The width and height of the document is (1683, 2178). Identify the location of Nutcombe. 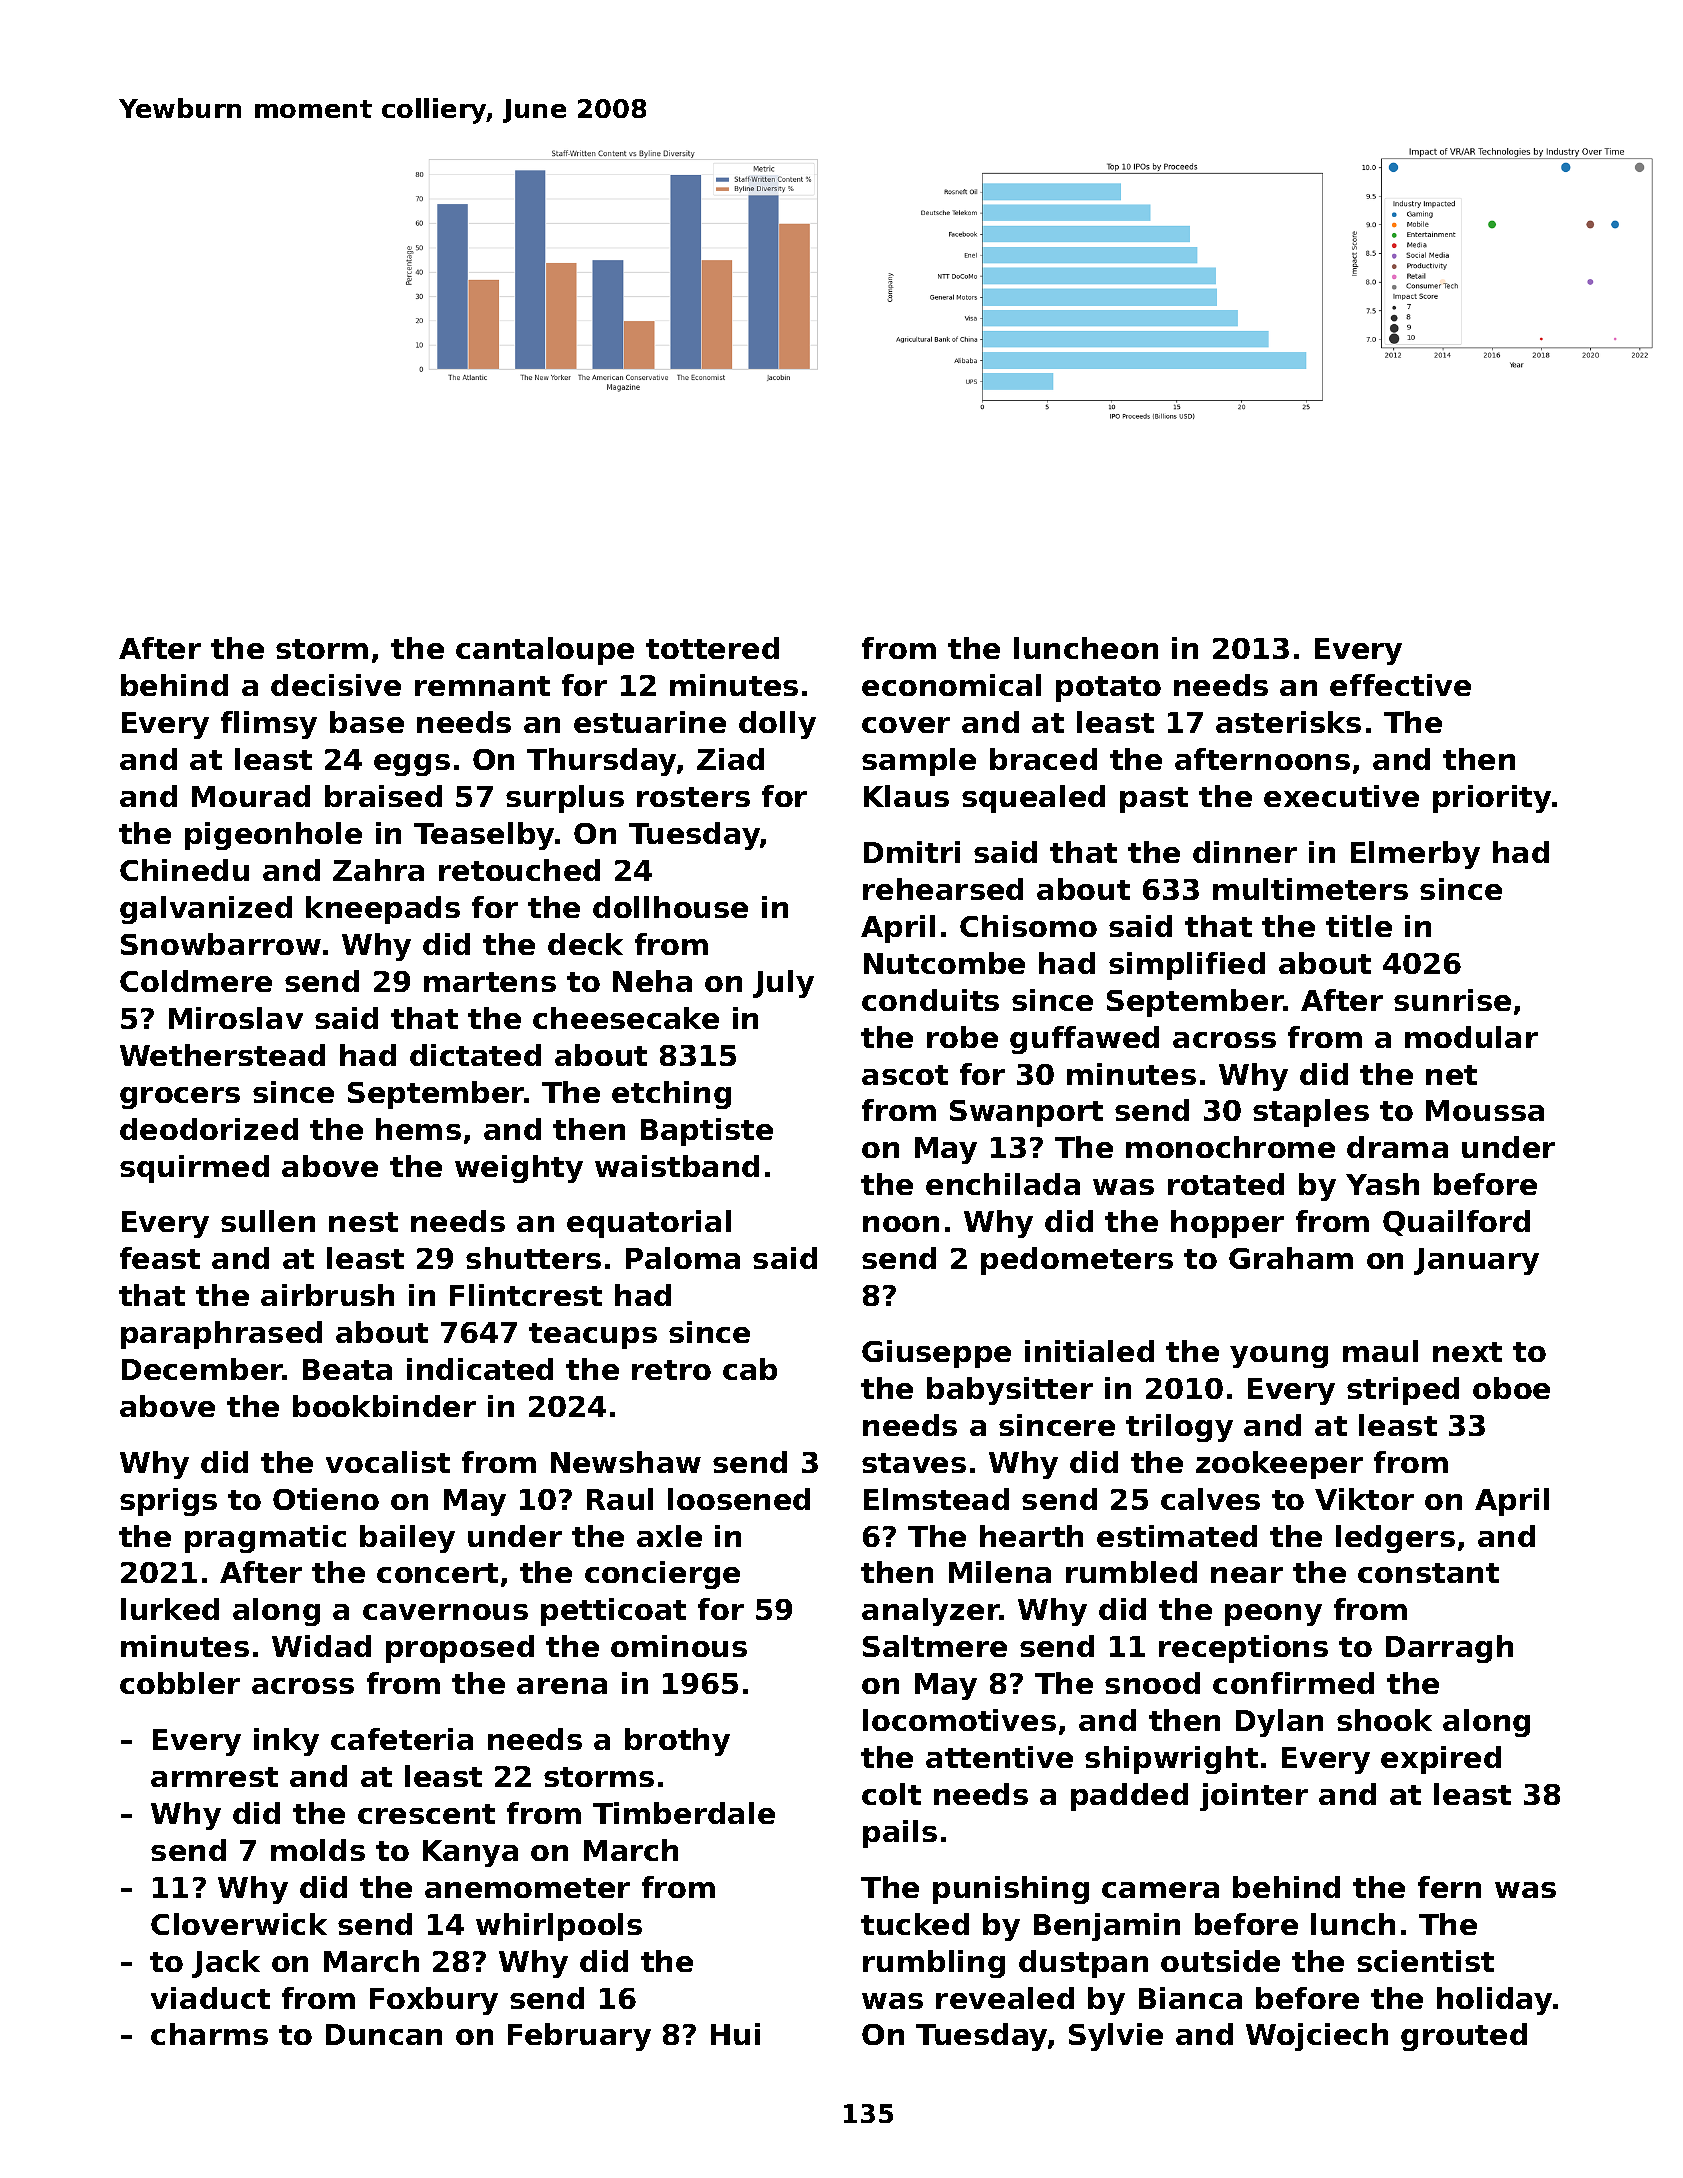
(944, 963).
